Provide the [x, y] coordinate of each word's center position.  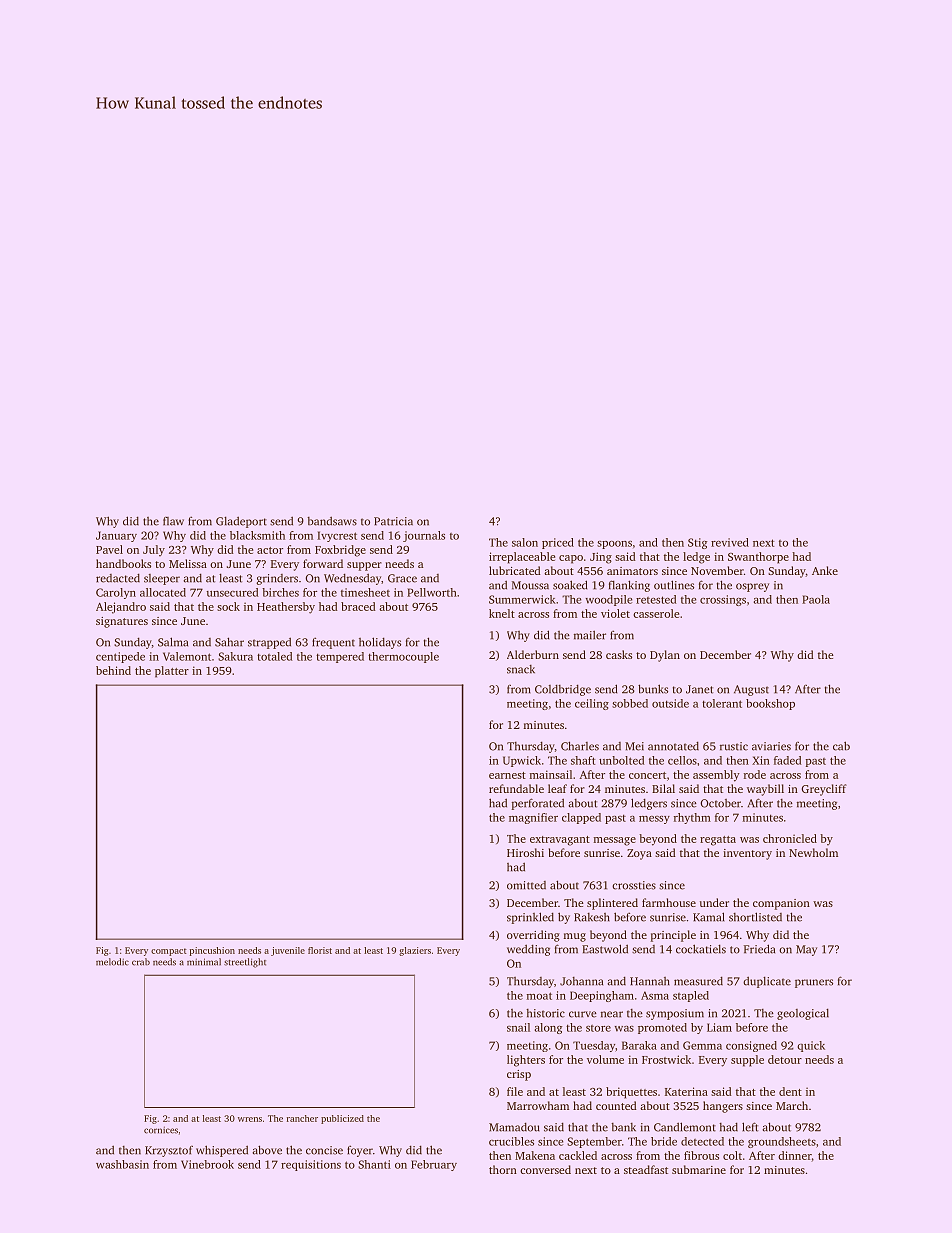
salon [525, 542]
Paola [816, 599]
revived [730, 542]
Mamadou [514, 1127]
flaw [173, 521]
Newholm [813, 852]
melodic [112, 962]
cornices [161, 1130]
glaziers [415, 951]
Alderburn [533, 654]
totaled [274, 656]
